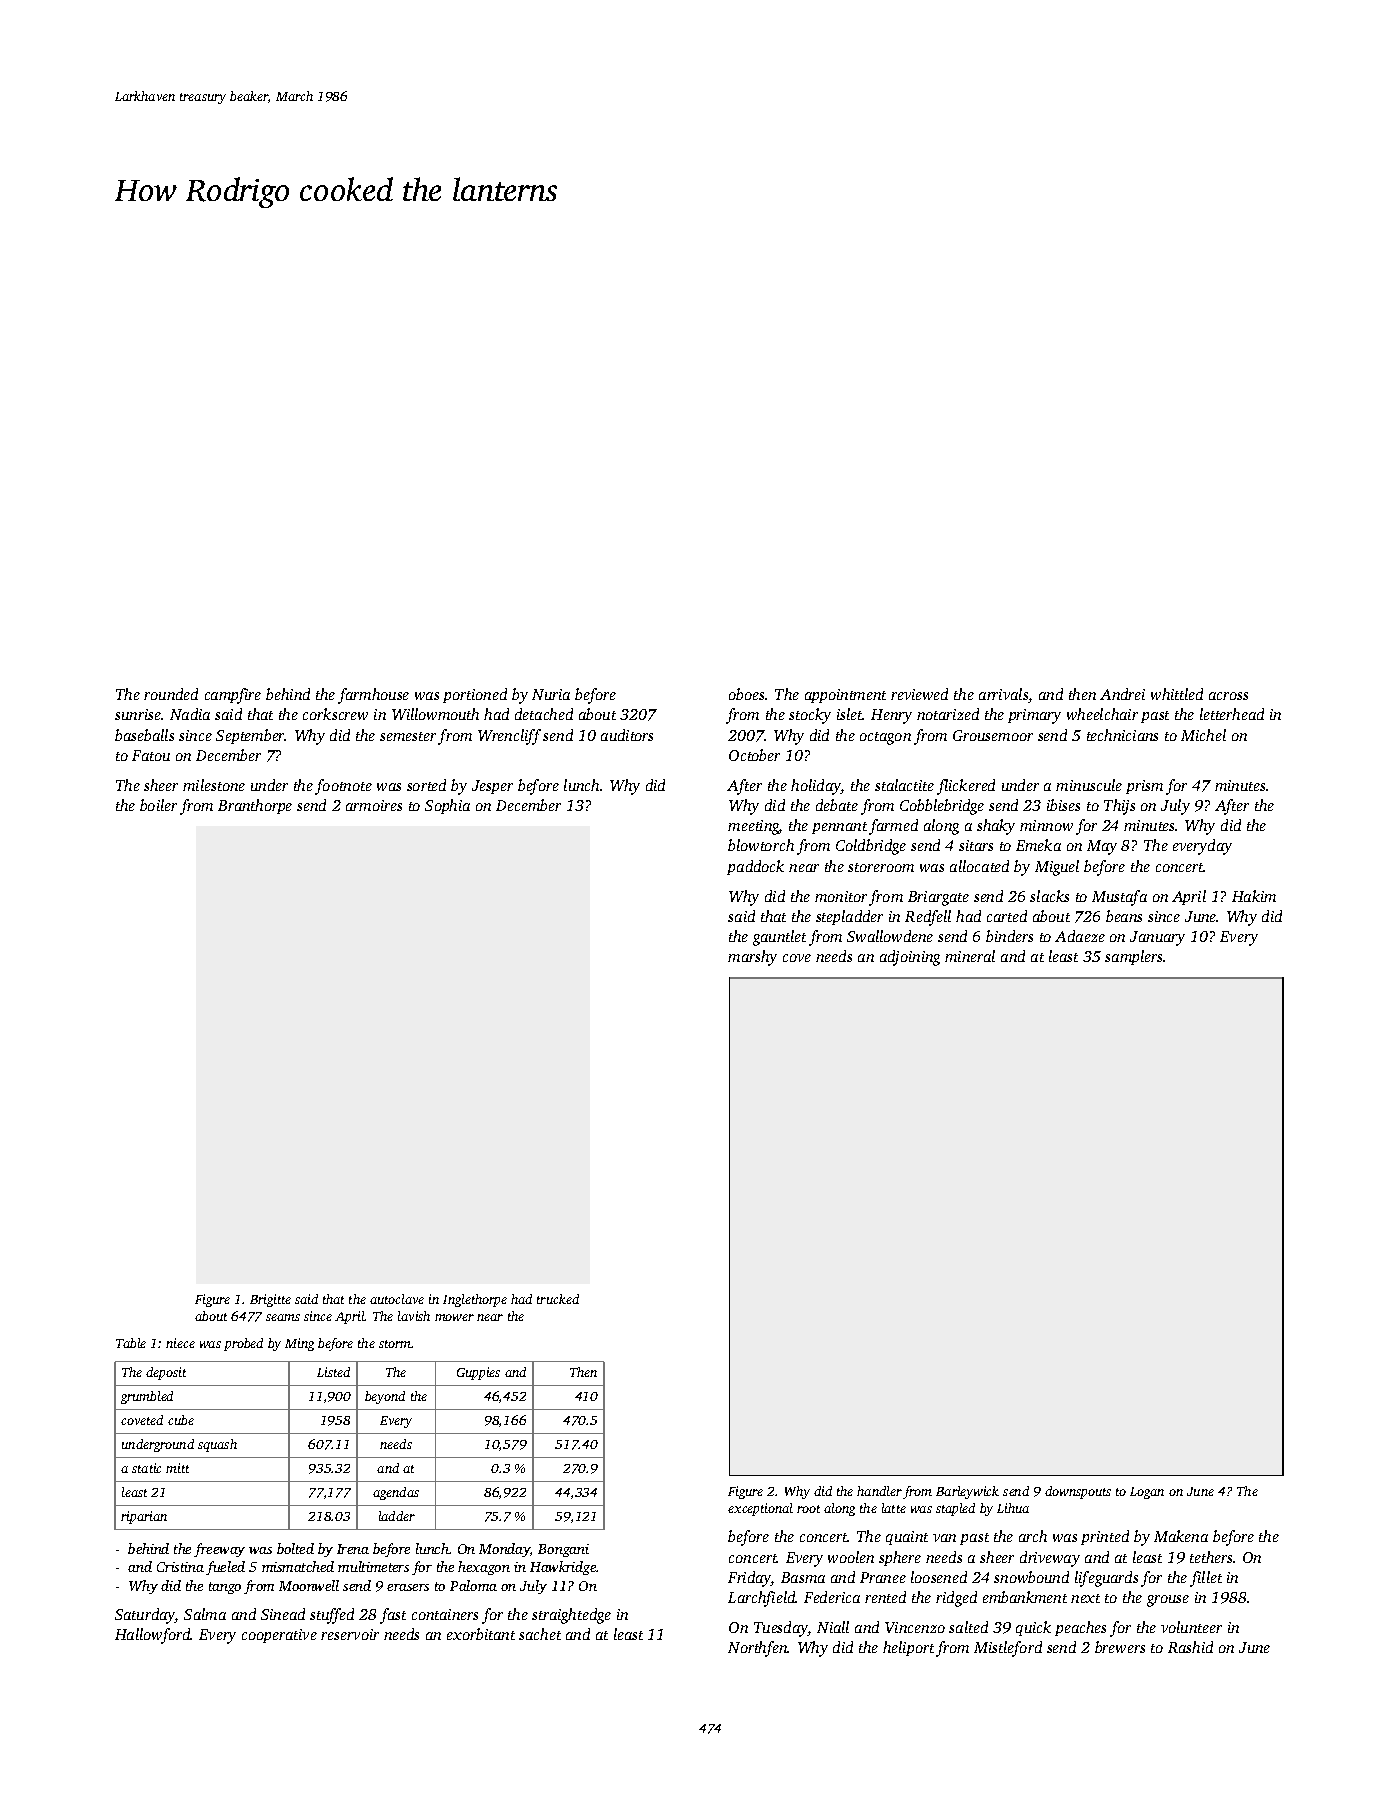 This screenshot has height=1811, width=1399. I want to click on downspouts, so click(1078, 1492).
